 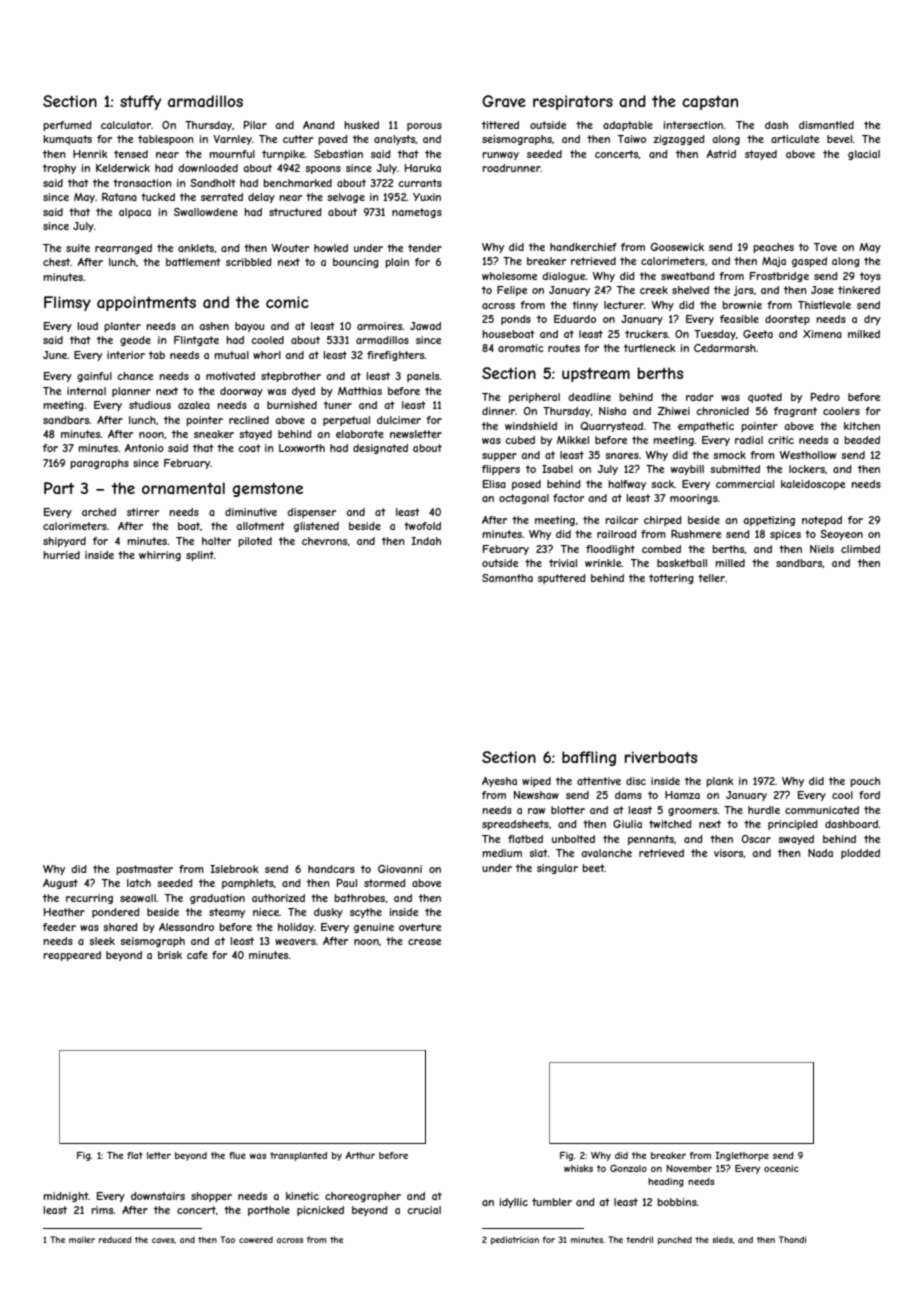 What do you see at coordinates (360, 391) in the image?
I see `Matthias` at bounding box center [360, 391].
